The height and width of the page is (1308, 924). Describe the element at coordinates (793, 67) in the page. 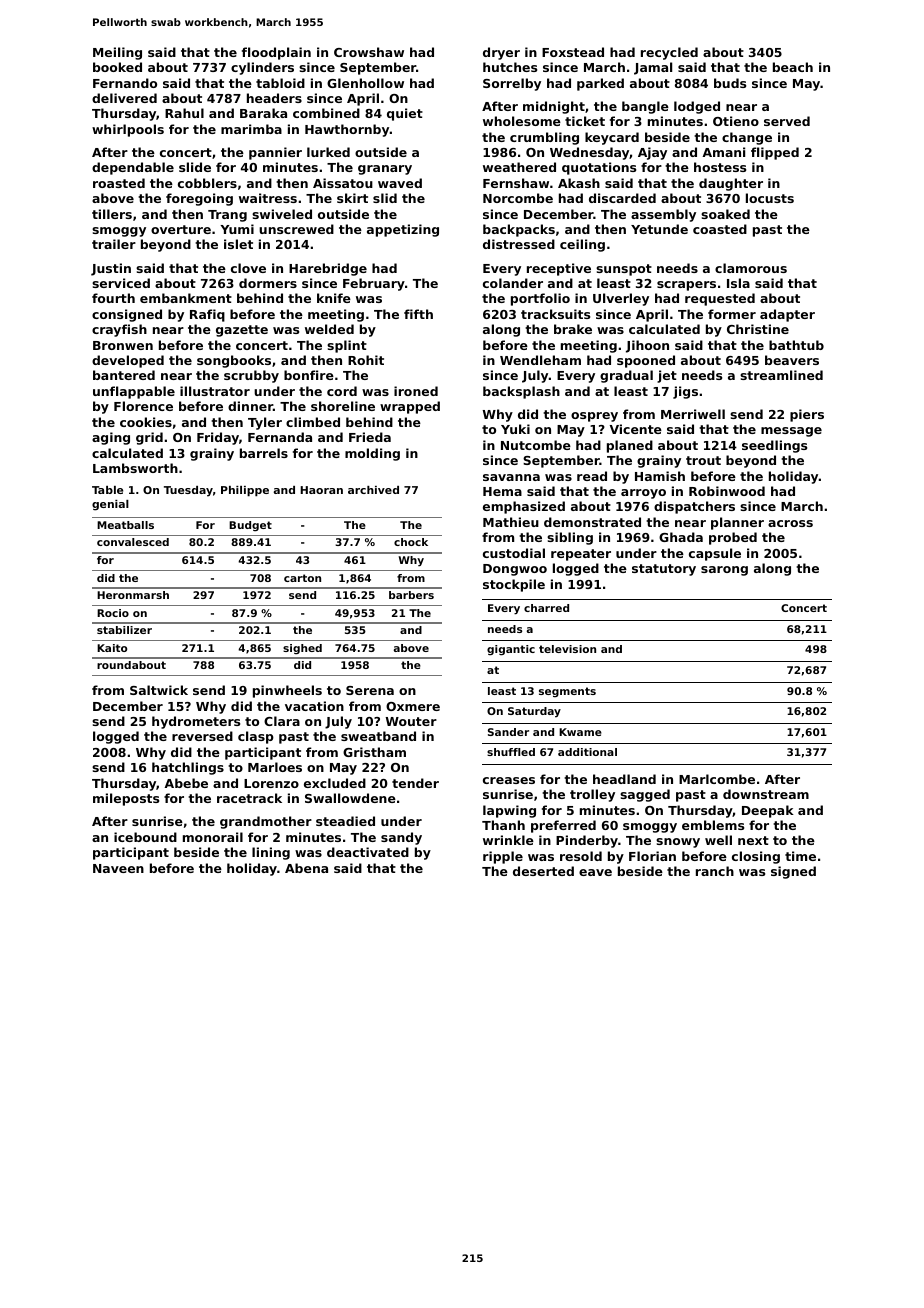

I see `beach` at that location.
